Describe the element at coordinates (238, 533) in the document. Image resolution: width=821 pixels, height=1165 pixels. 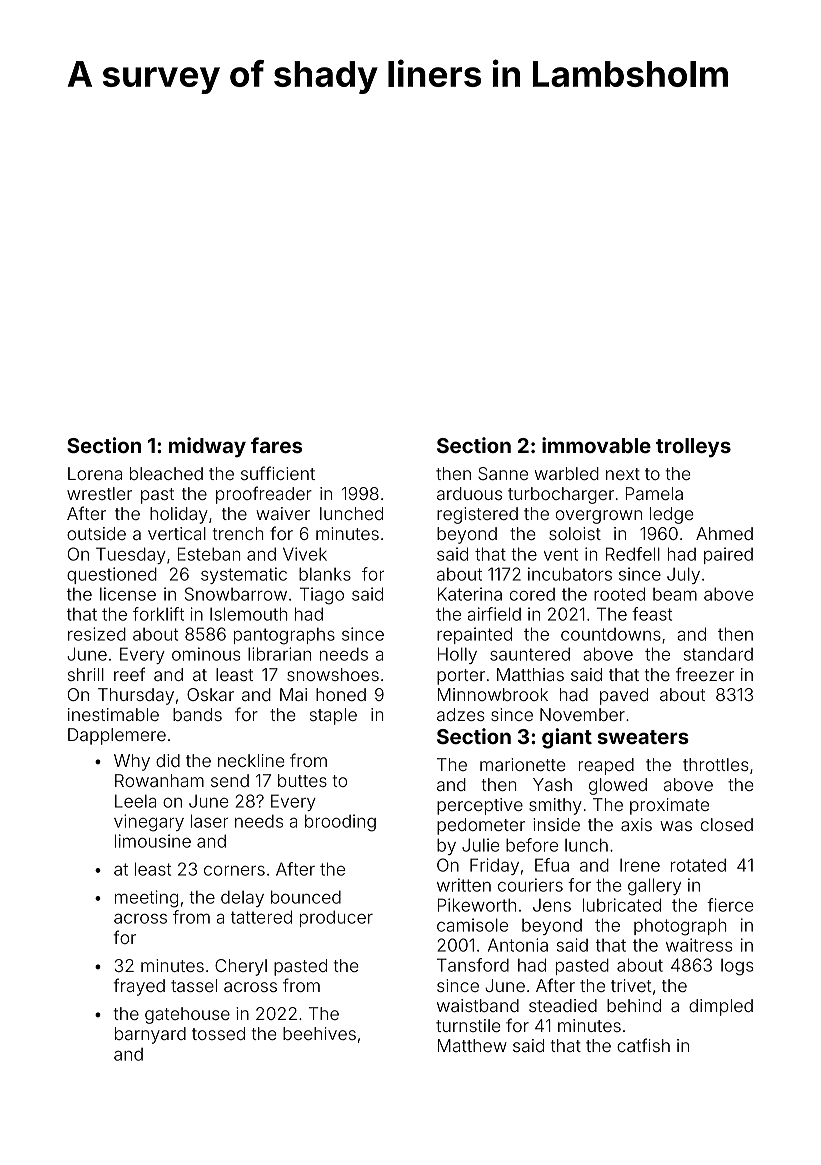
I see `trench` at that location.
